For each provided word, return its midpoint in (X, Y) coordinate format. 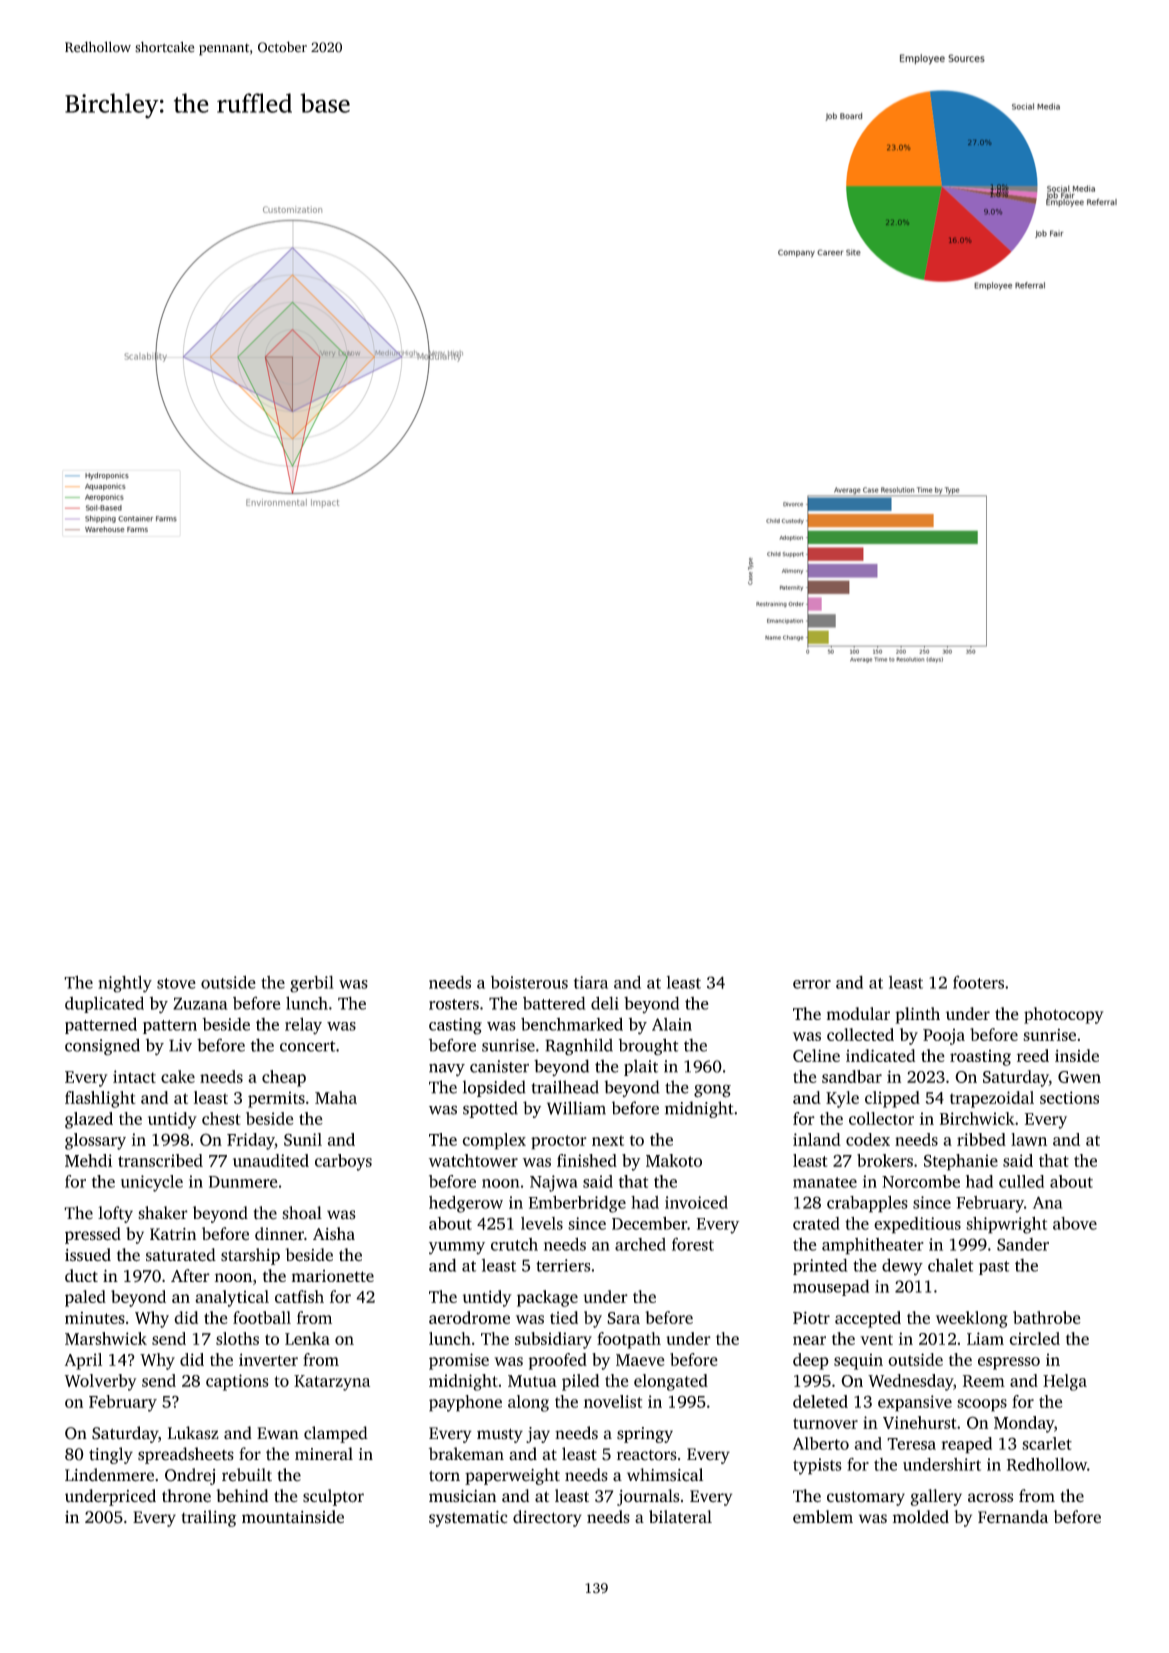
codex (868, 1139)
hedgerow (466, 1204)
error (812, 984)
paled (85, 1298)
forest (693, 1244)
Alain (672, 1024)
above (1075, 1223)
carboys (343, 1162)
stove (176, 983)
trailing (208, 1518)
